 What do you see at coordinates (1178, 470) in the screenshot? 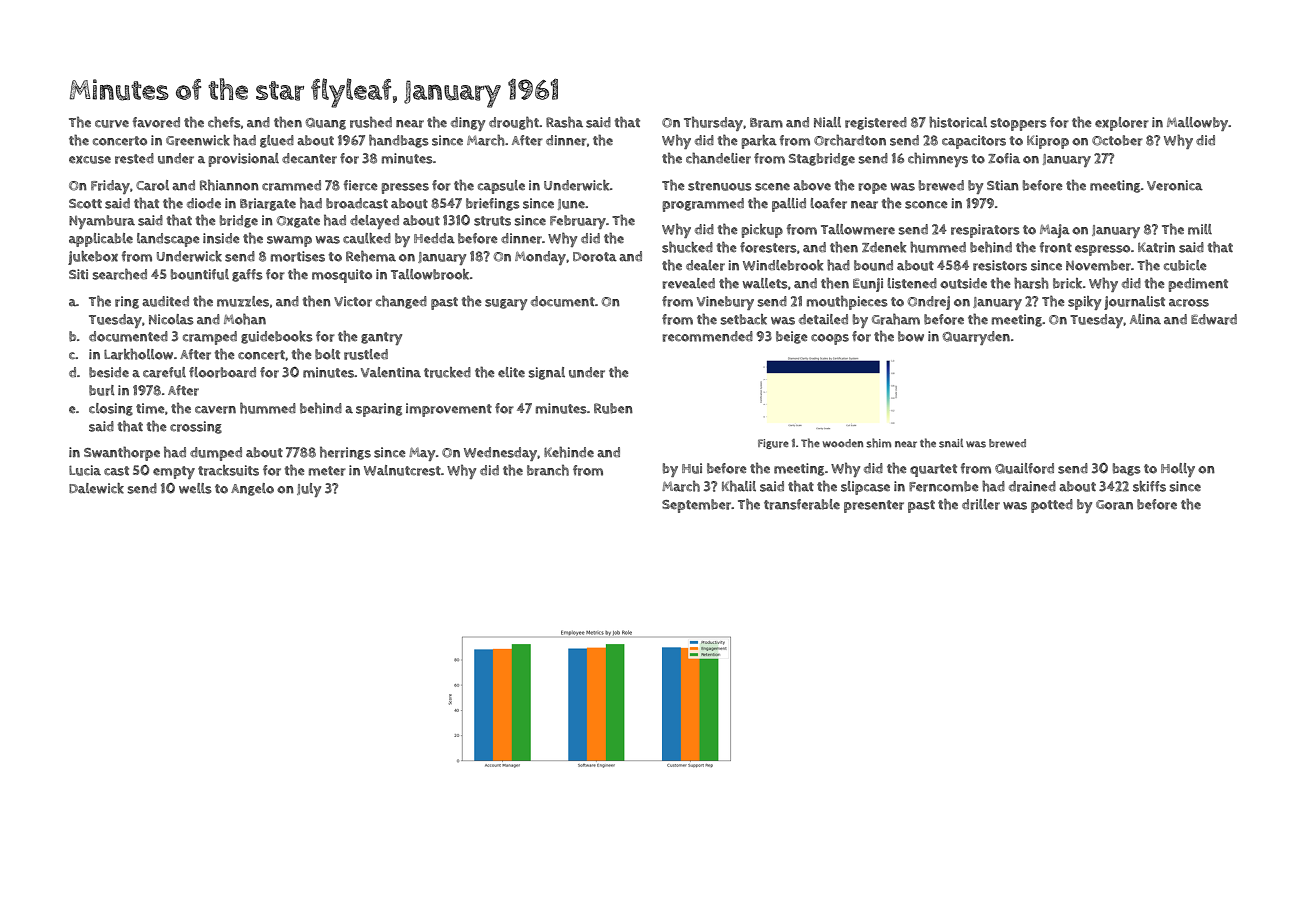
I see `Holly` at bounding box center [1178, 470].
